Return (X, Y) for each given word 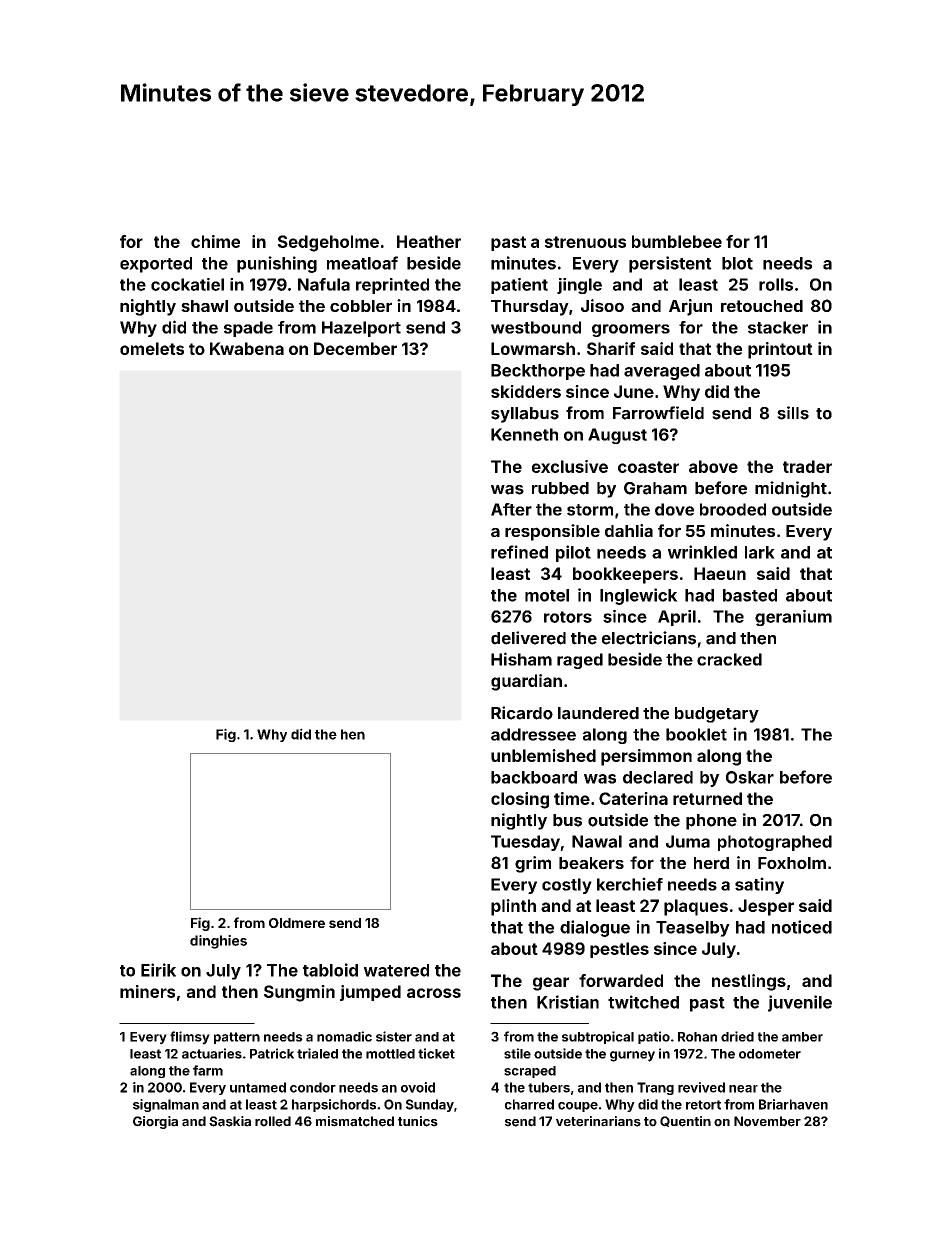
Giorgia (155, 1122)
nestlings (749, 982)
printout (780, 350)
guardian (526, 682)
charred (529, 1104)
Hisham (521, 659)
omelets (152, 348)
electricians (649, 638)
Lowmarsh (533, 348)
